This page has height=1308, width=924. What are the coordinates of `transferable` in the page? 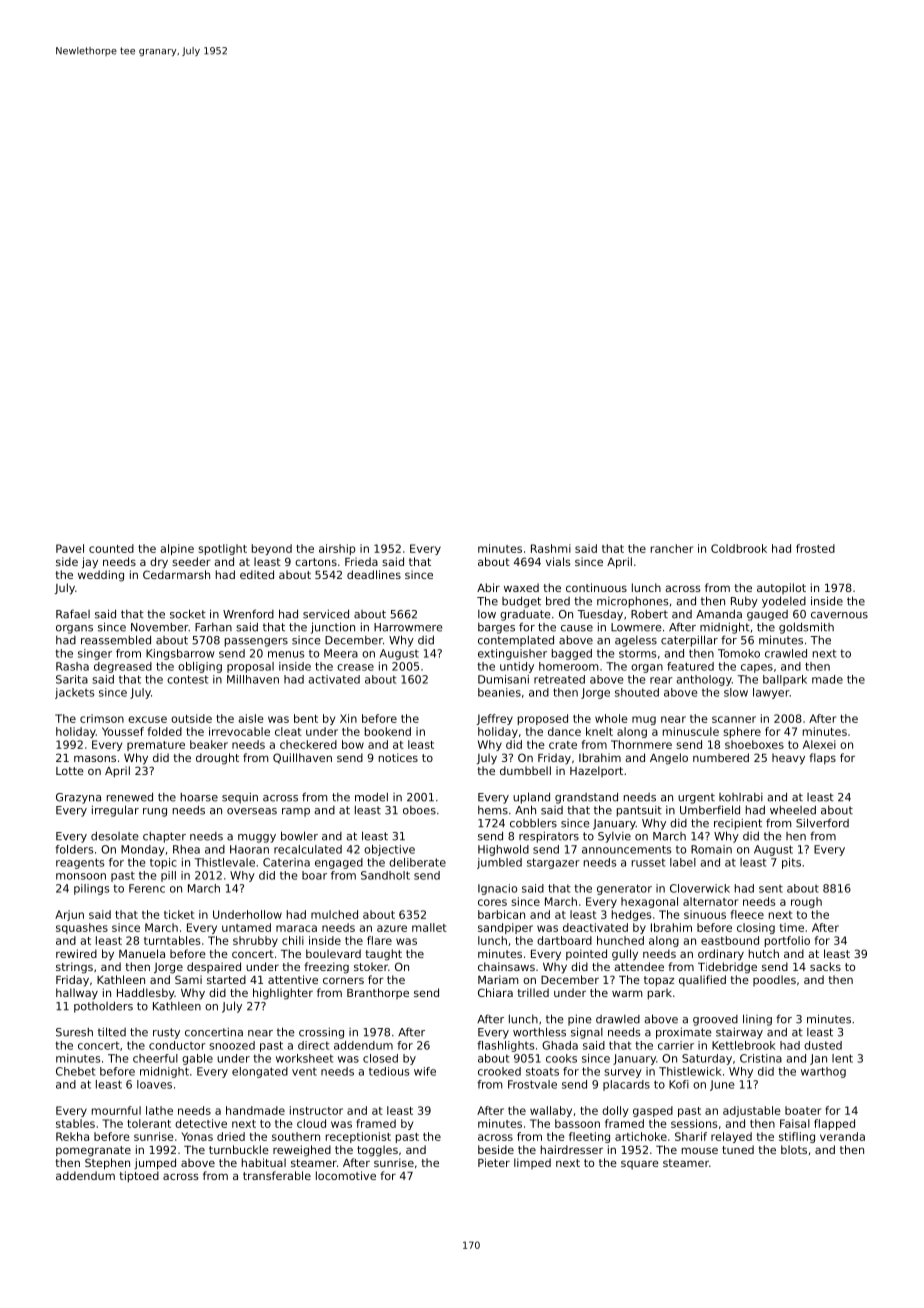 It's located at (277, 1175).
